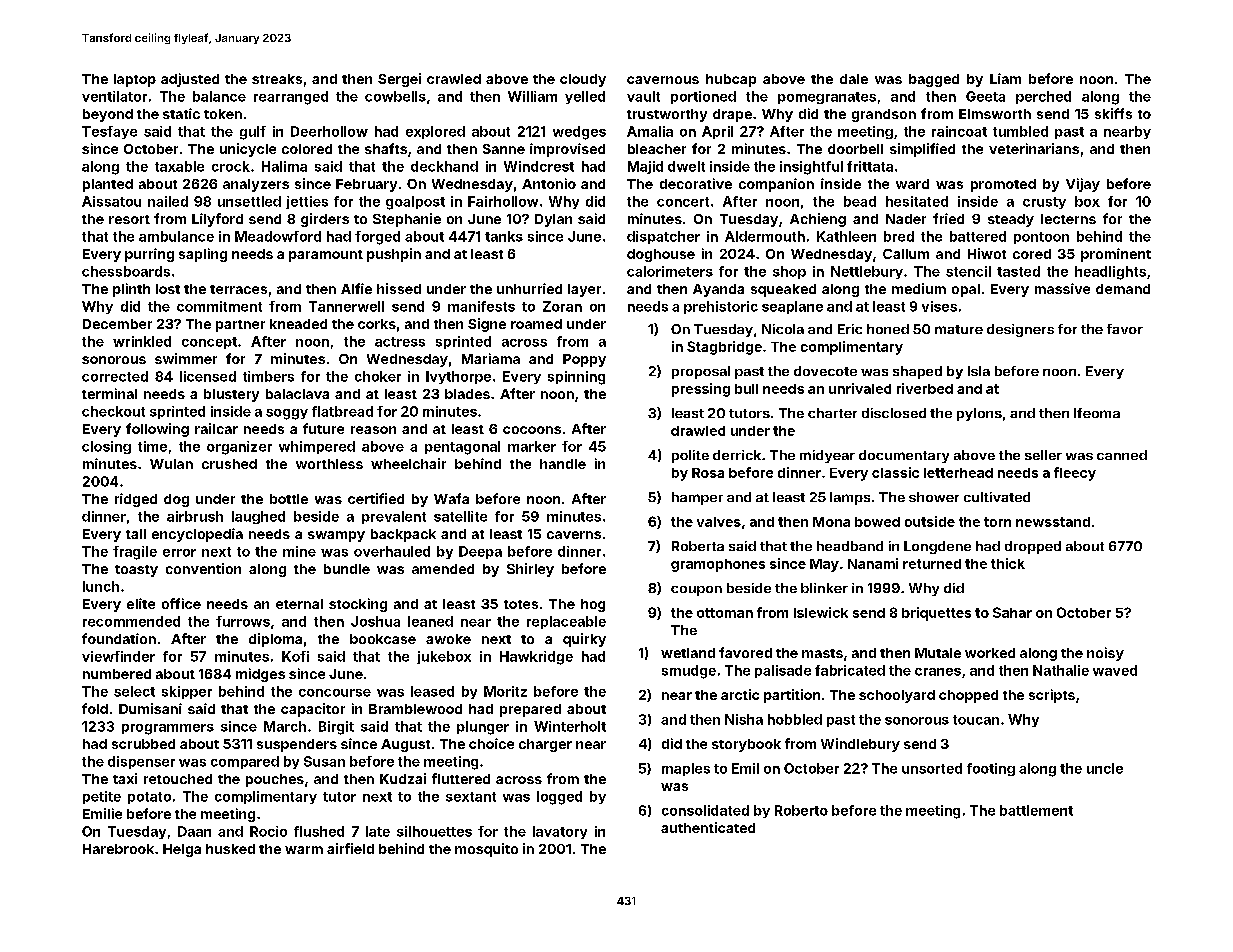  I want to click on bowed, so click(877, 522).
